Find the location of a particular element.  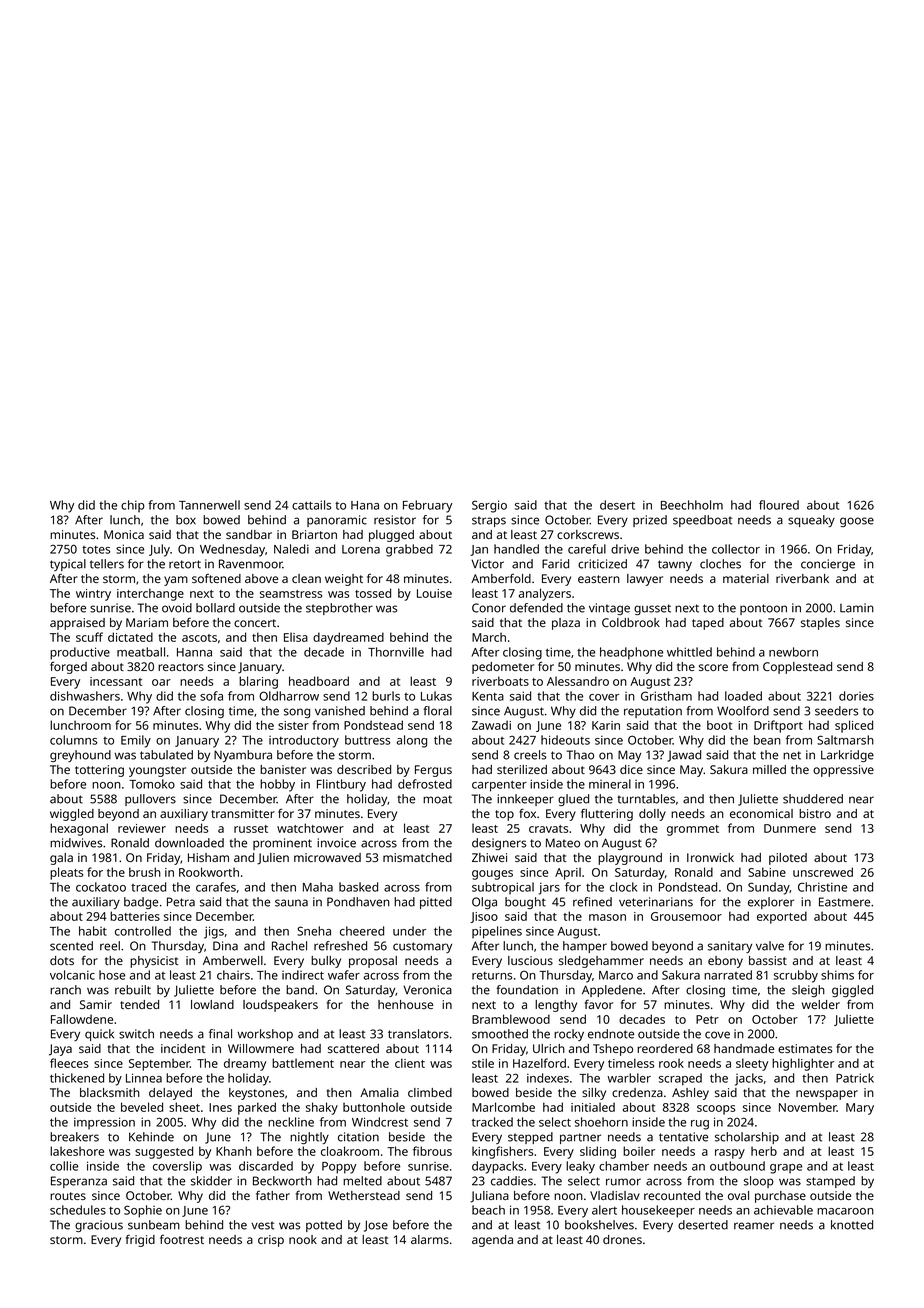

Sergio is located at coordinates (489, 506).
